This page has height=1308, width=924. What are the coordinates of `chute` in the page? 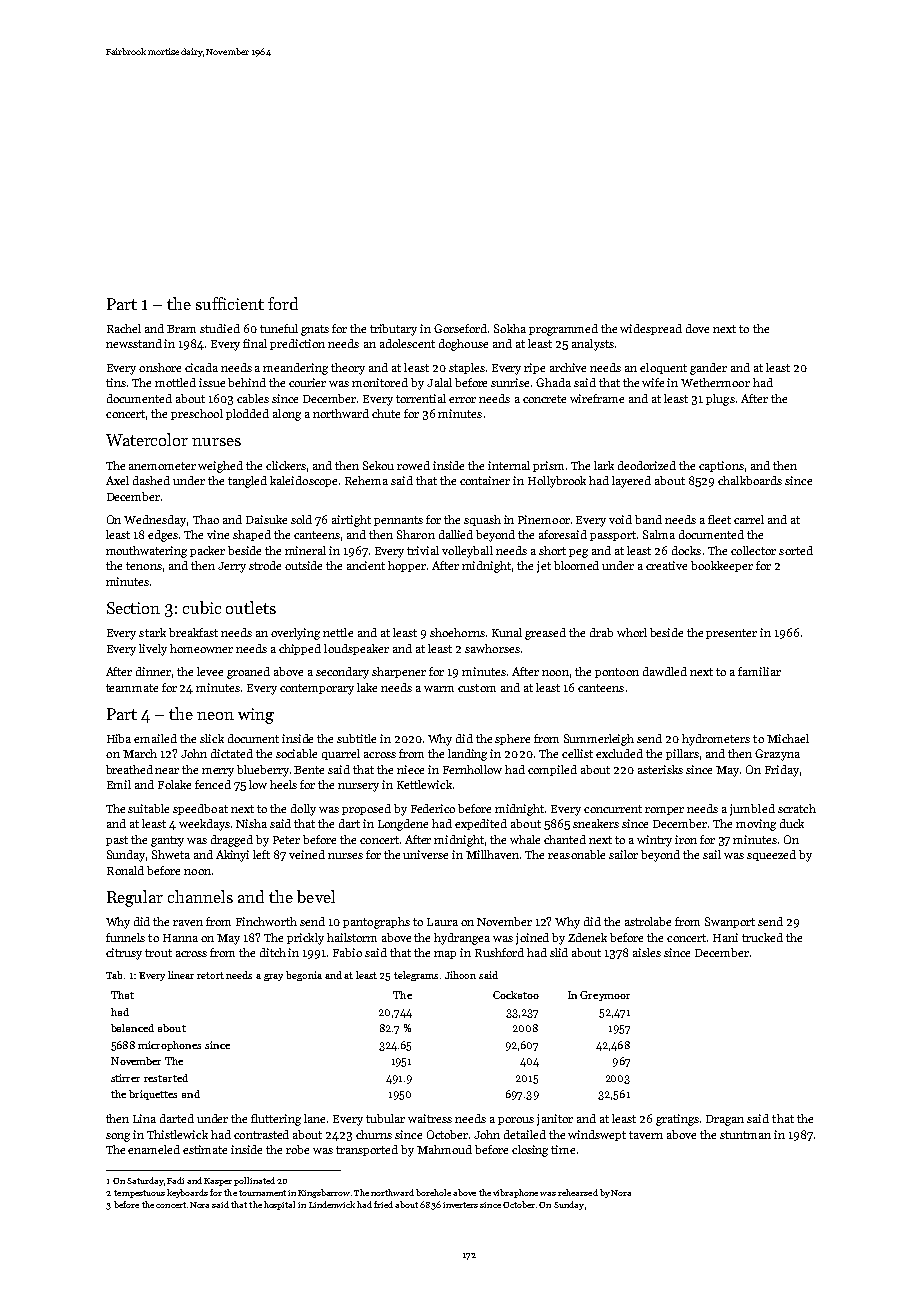 It's located at (386, 413).
